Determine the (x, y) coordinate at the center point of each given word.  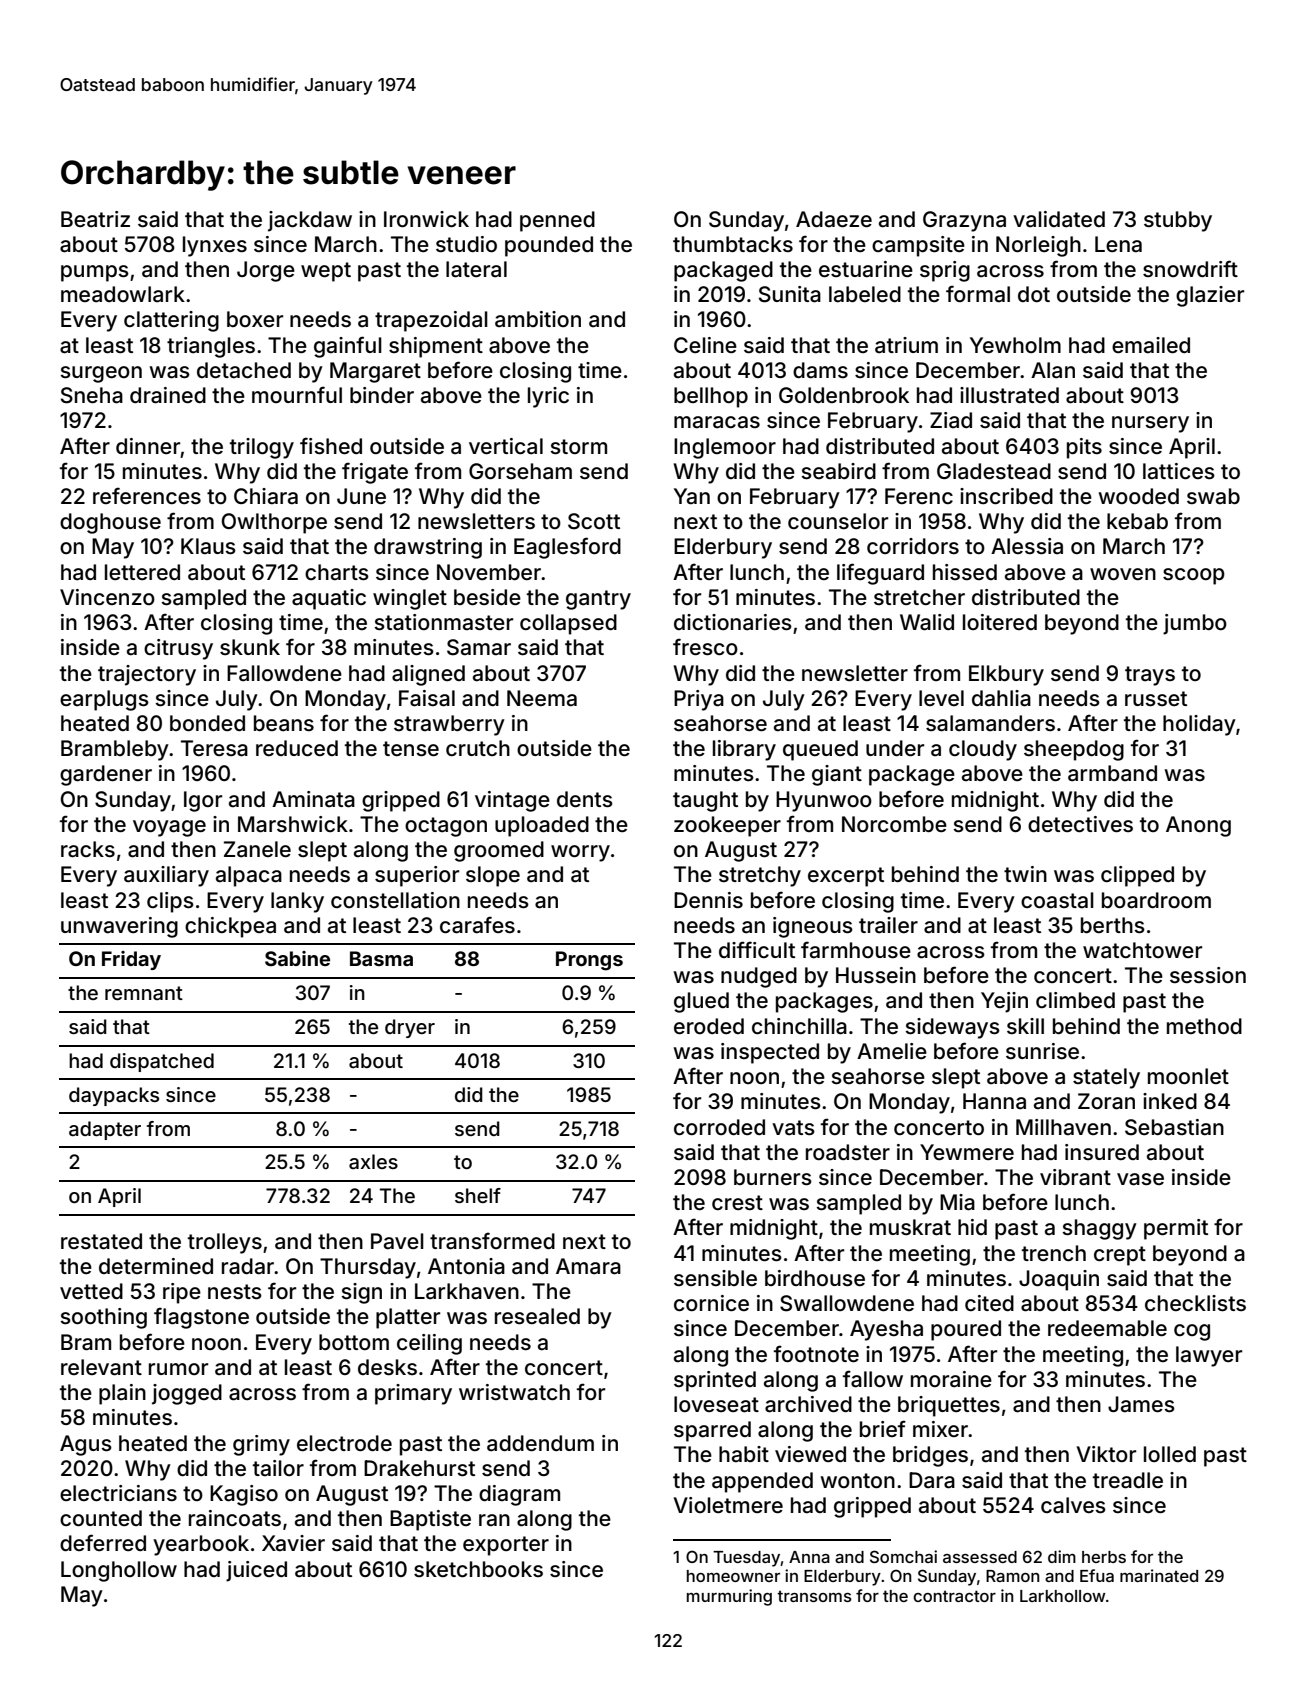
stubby (1178, 221)
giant (837, 775)
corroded (719, 1127)
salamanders (990, 723)
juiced (256, 1571)
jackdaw (310, 221)
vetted (91, 1291)
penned (557, 221)
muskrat (910, 1227)
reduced (297, 748)
